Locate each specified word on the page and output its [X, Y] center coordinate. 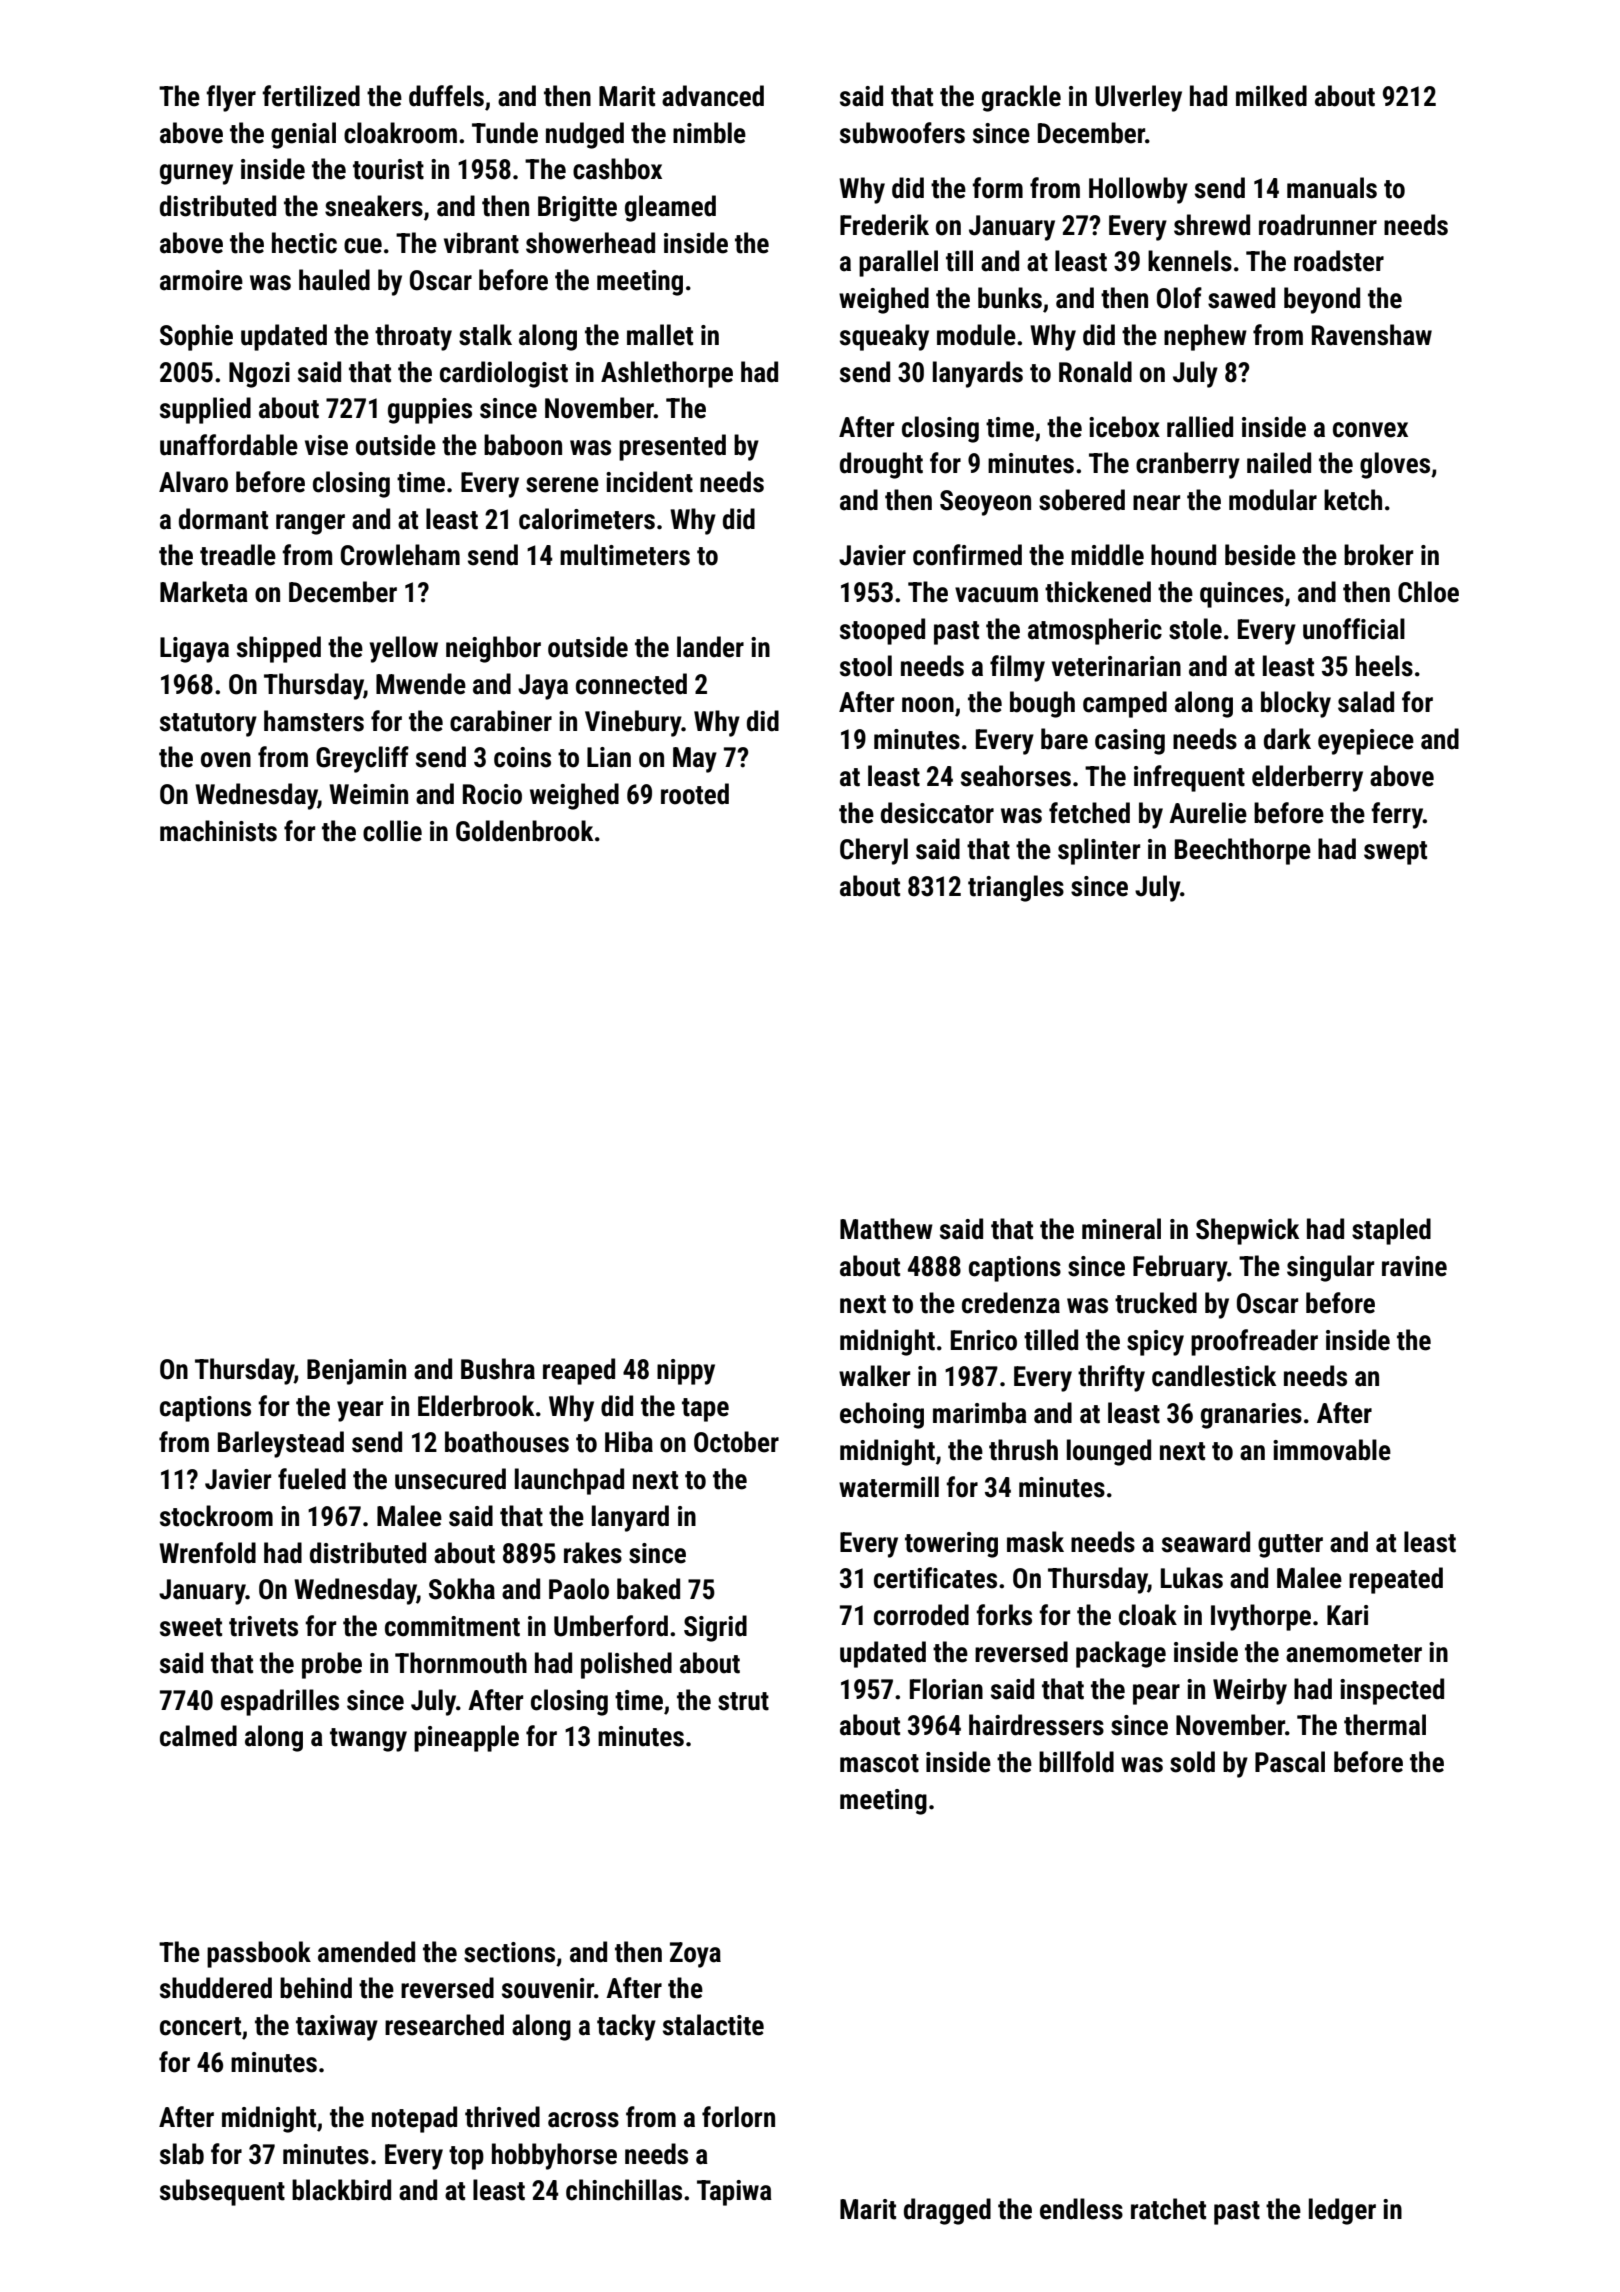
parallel [898, 263]
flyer [231, 98]
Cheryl [874, 851]
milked [1271, 96]
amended [366, 1952]
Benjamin [356, 1372]
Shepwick [1247, 1231]
